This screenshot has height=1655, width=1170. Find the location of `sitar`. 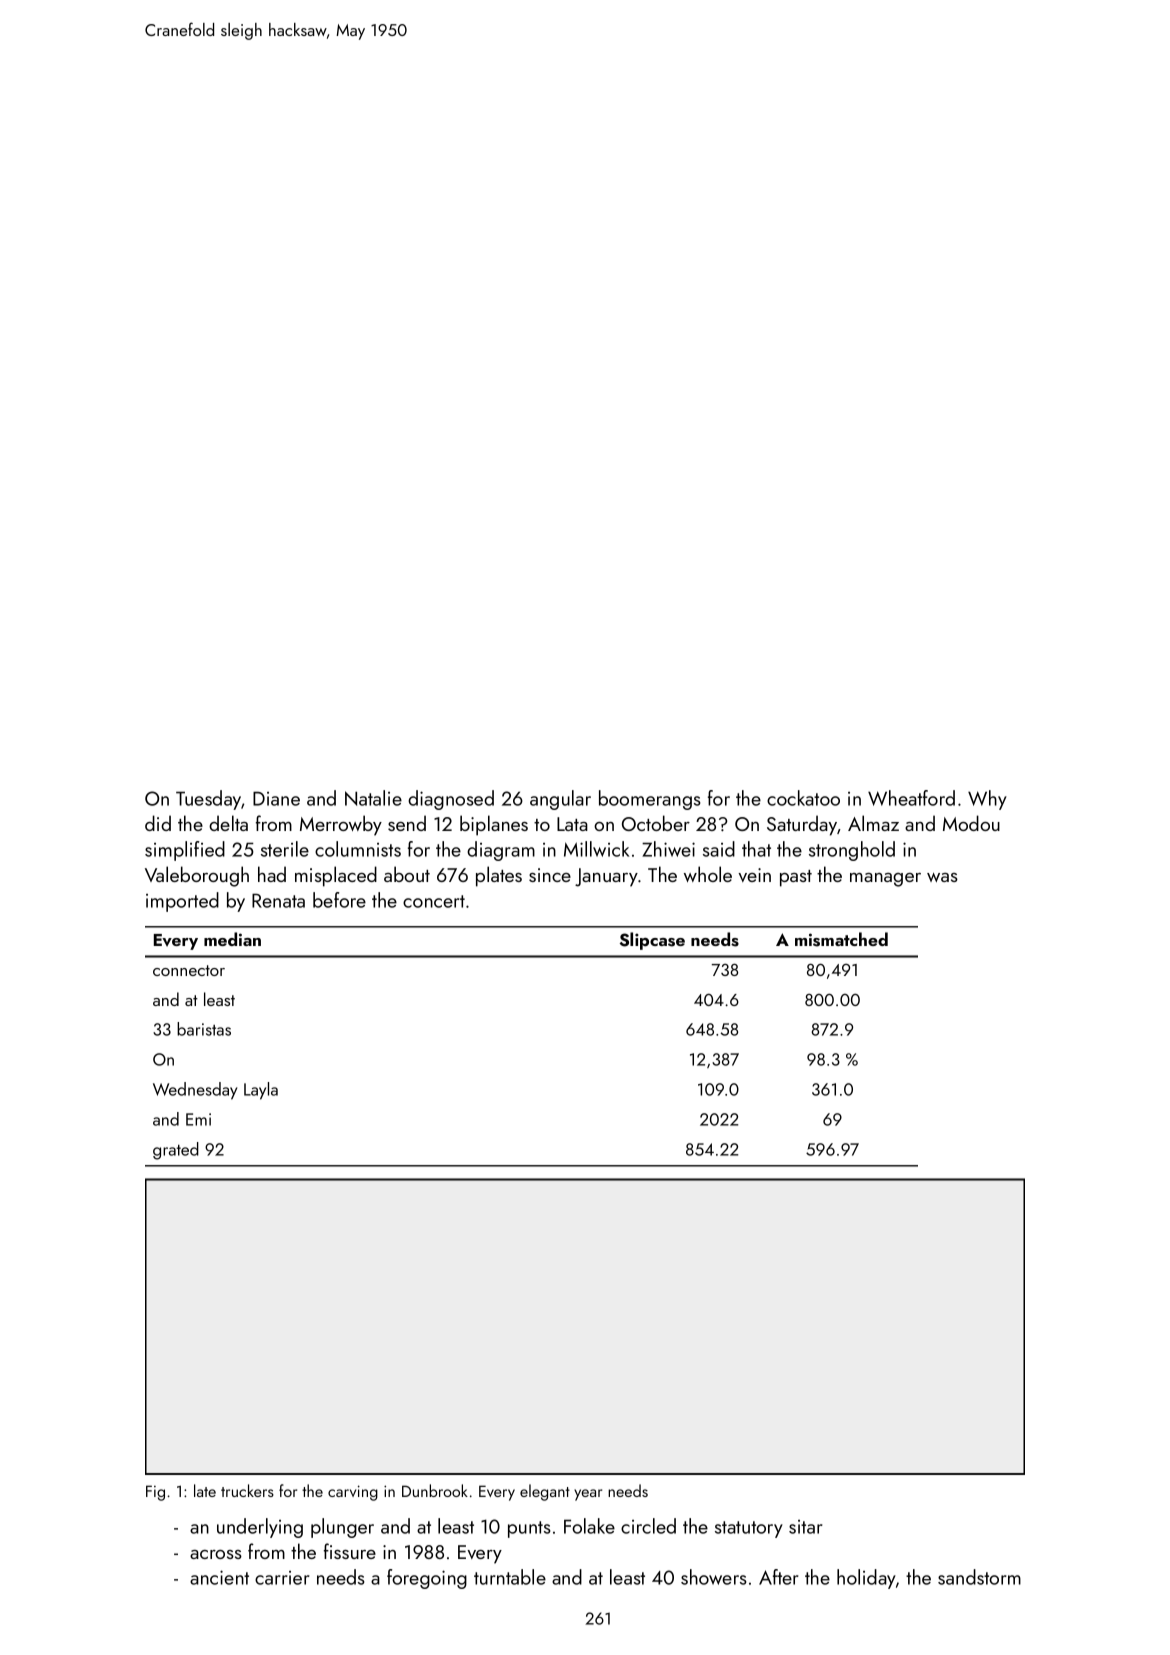

sitar is located at coordinates (805, 1527).
